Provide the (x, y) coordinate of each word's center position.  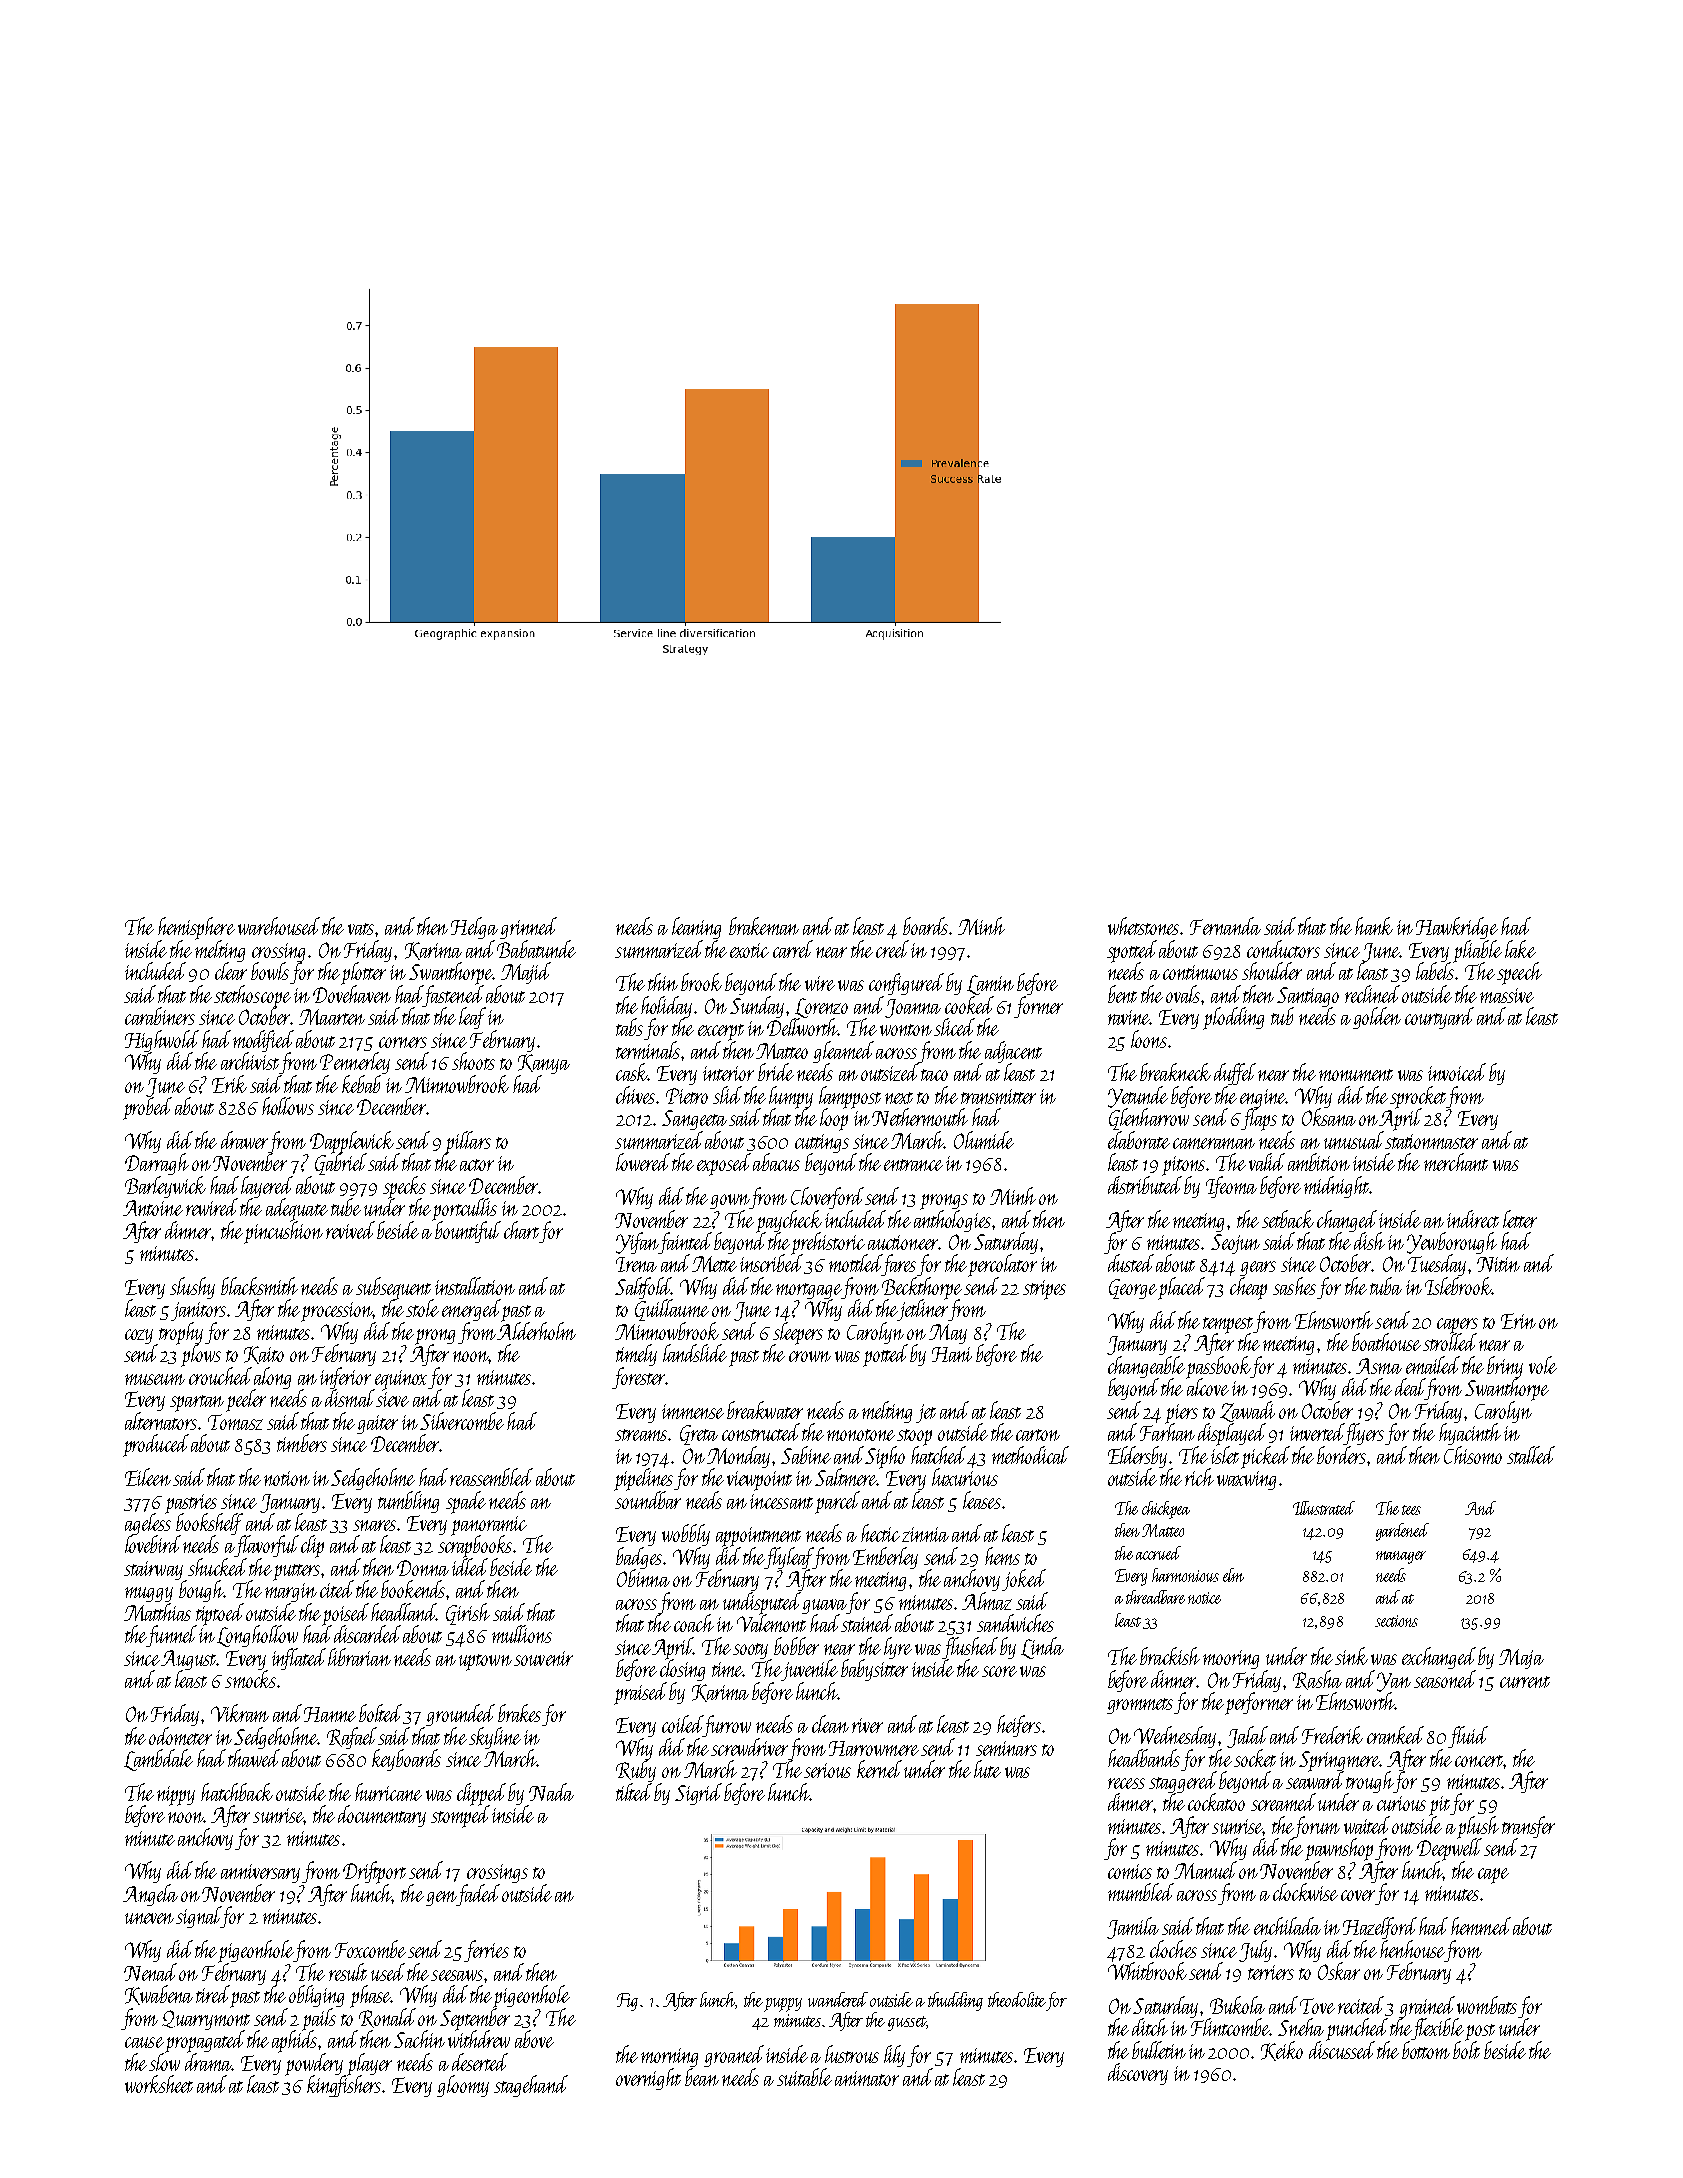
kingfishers (345, 2086)
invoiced (1457, 1072)
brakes (519, 1713)
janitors (198, 1311)
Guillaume (672, 1310)
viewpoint (759, 1481)
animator (867, 2078)
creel (892, 949)
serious (827, 1770)
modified (263, 1041)
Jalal (1247, 1737)
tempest (1228, 1325)
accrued (1158, 1553)
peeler (246, 1400)
